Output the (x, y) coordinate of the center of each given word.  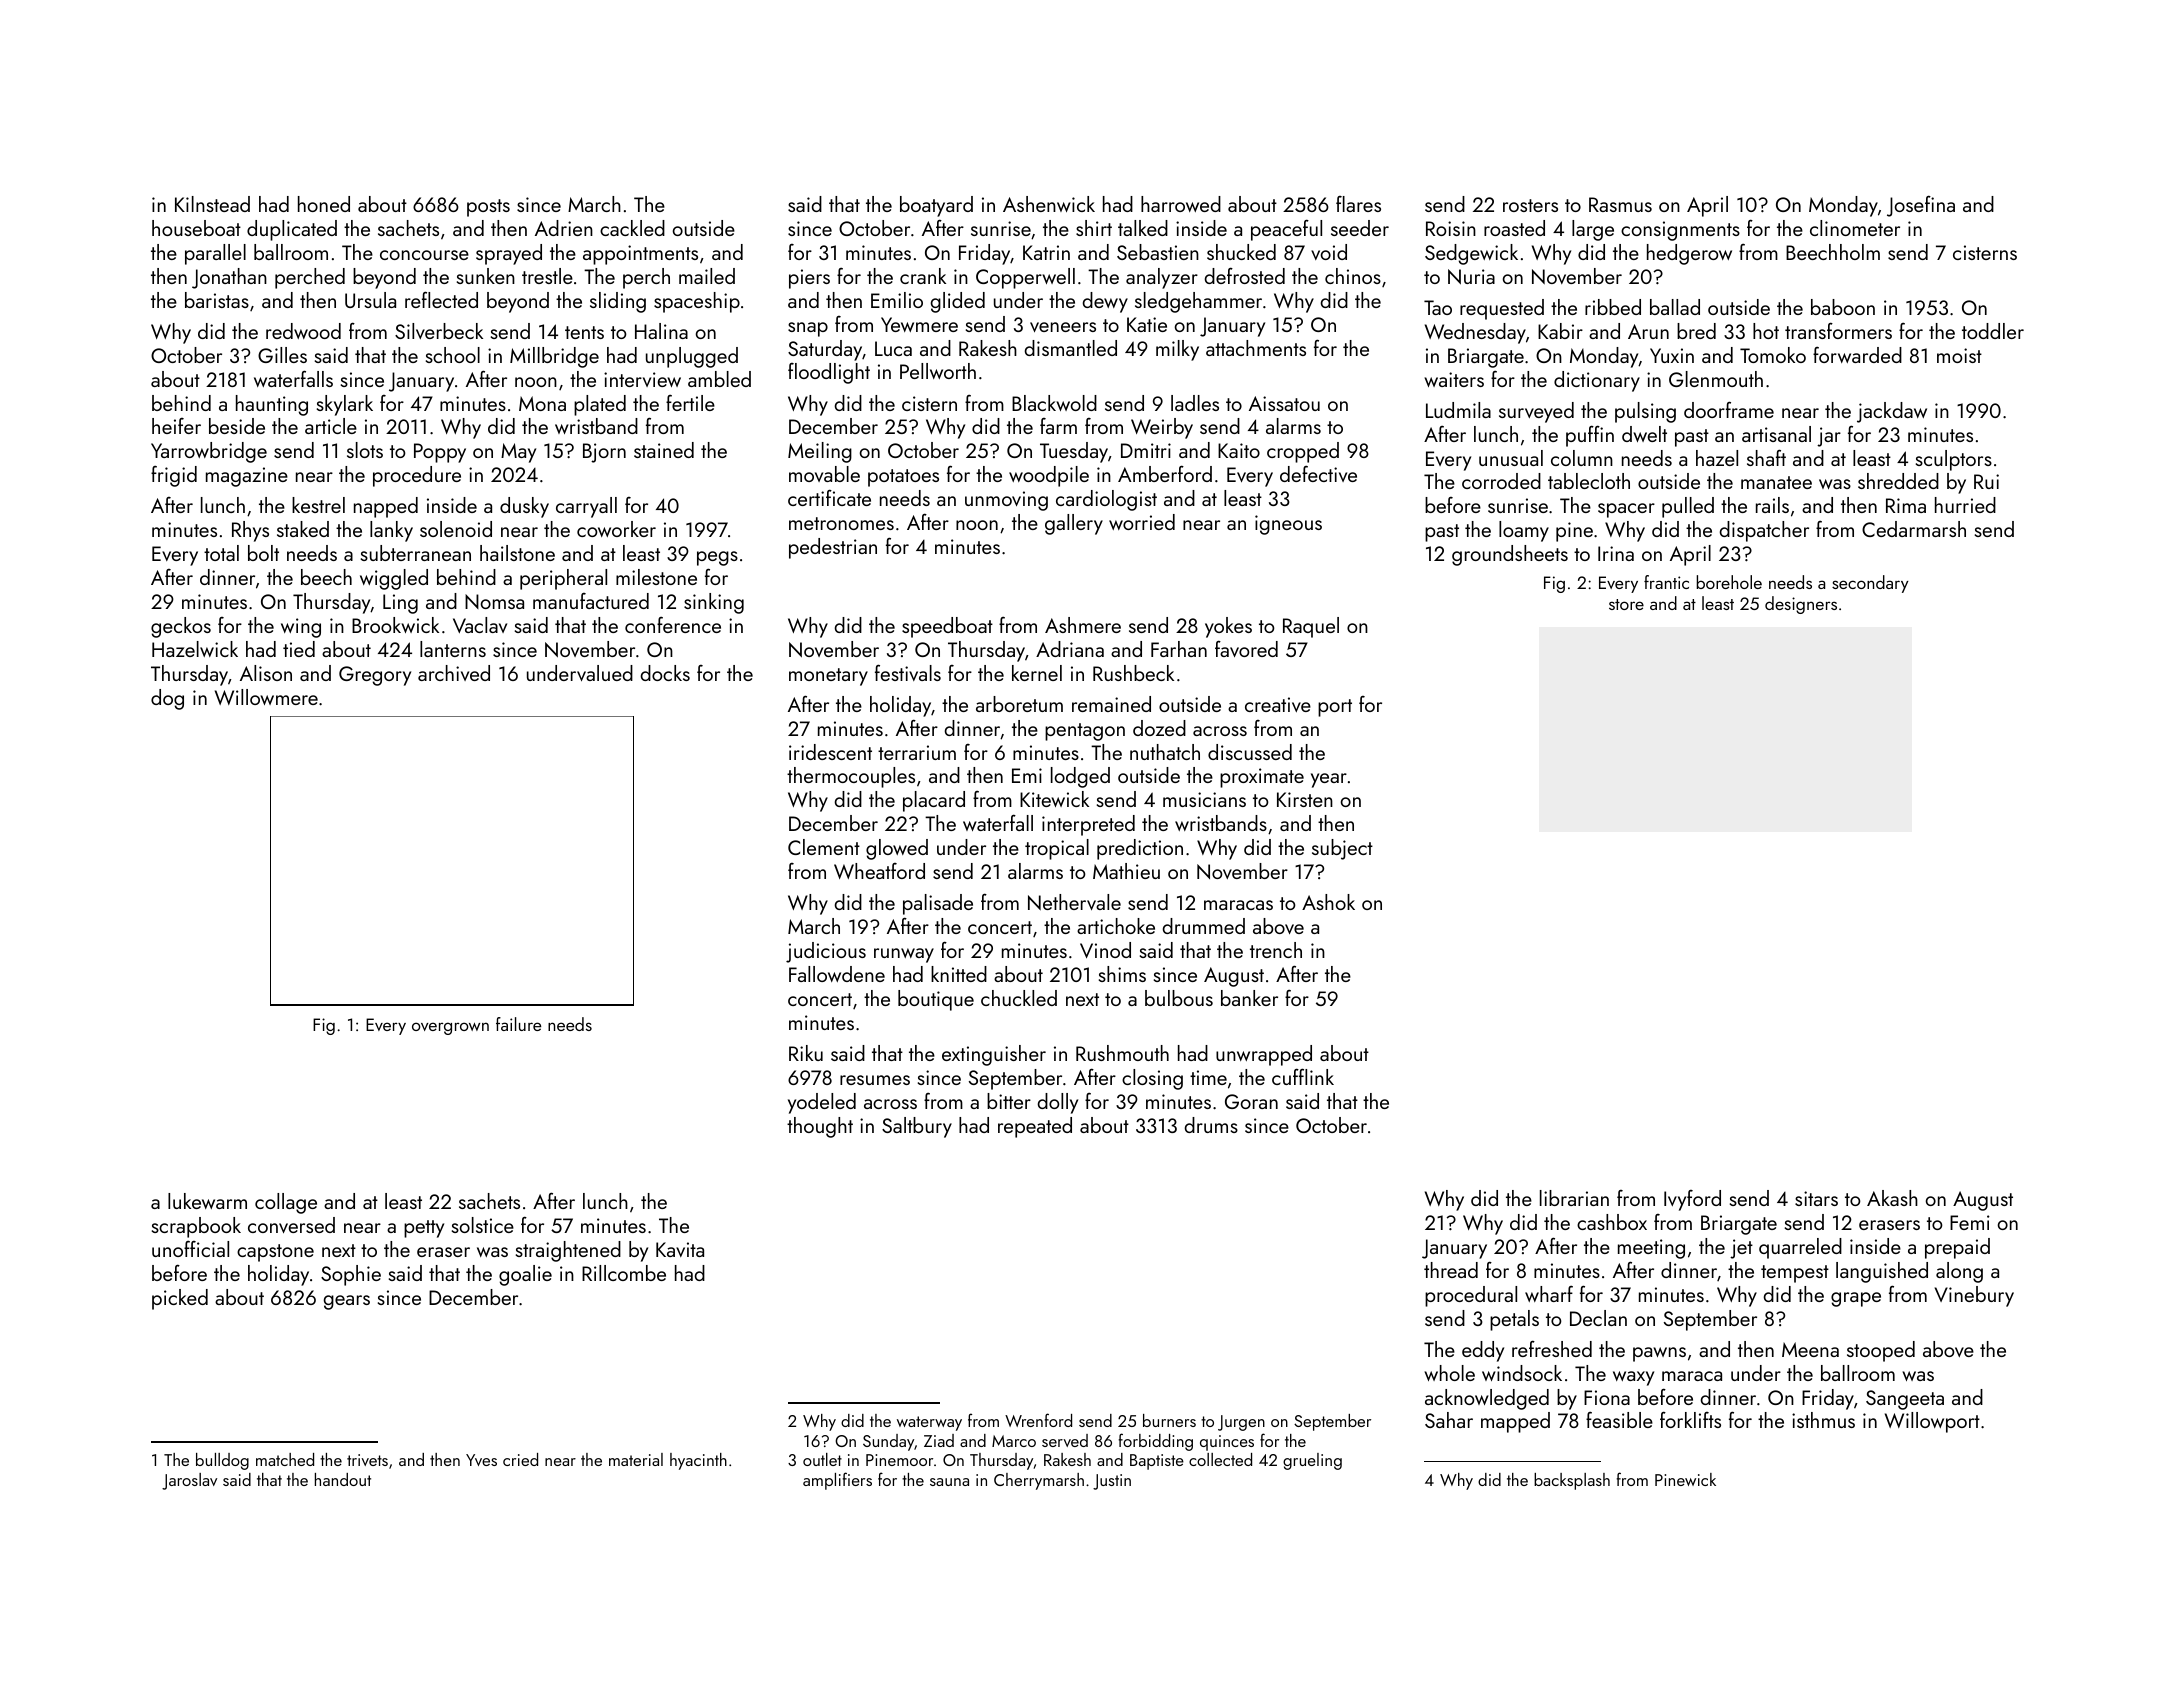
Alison (266, 673)
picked (180, 1299)
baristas (217, 300)
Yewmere (919, 324)
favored (1246, 648)
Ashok (1328, 902)
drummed (1204, 926)
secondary (1870, 584)
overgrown (450, 1028)
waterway (929, 1423)
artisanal (1776, 434)
